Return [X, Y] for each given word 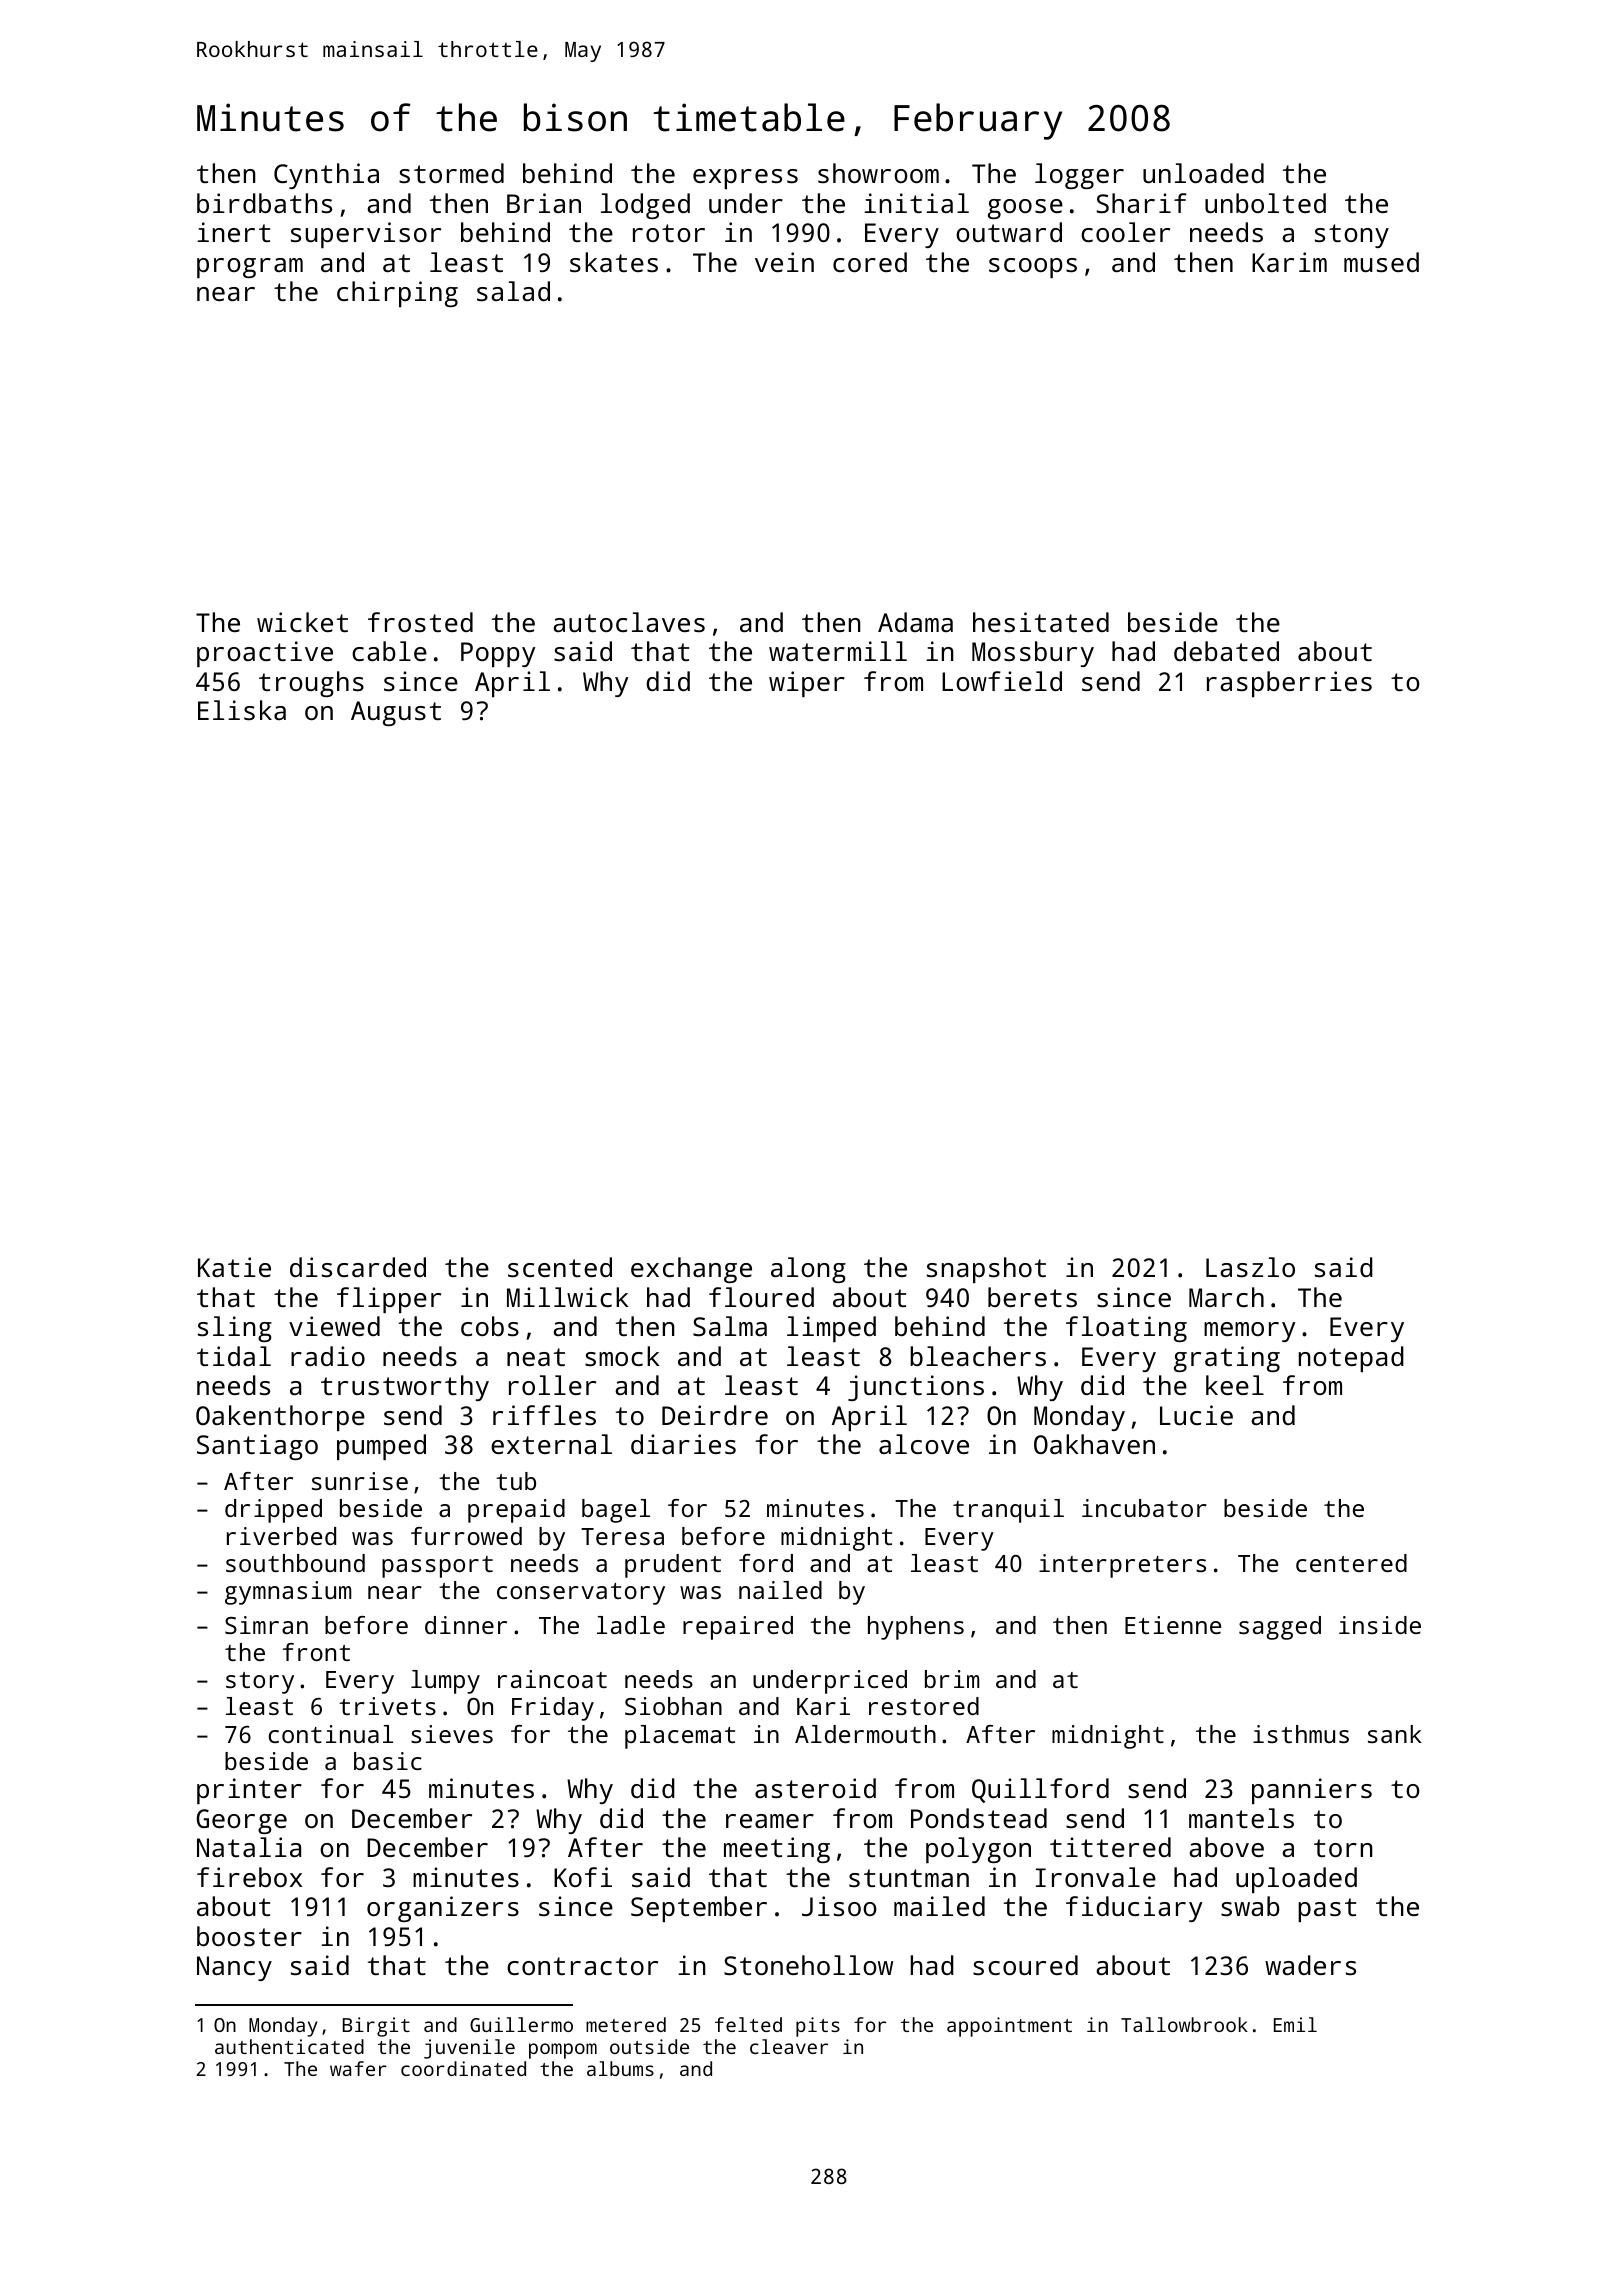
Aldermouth [865, 1734]
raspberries [1289, 684]
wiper [807, 684]
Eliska [242, 710]
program [250, 268]
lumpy [445, 1682]
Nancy [234, 1968]
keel [1235, 1385]
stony [1352, 236]
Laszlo [1250, 1267]
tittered [1110, 1847]
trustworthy [405, 1388]
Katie [234, 1267]
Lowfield [1002, 681]
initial [916, 203]
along [808, 1270]
